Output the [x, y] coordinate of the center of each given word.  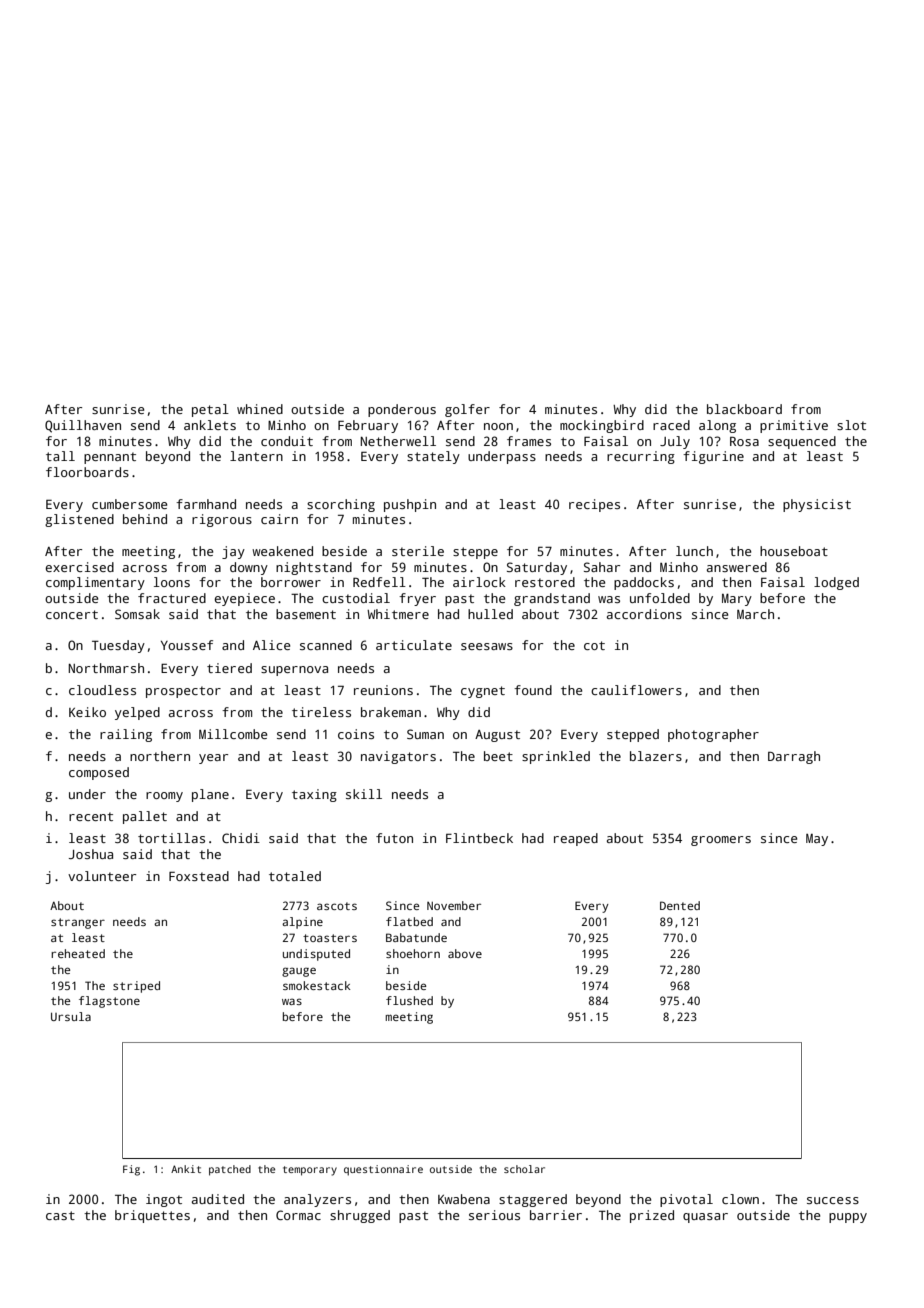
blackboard [744, 409]
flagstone [109, 1002]
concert [72, 614]
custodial [356, 598]
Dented [680, 905]
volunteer [102, 876]
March [755, 614]
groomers [721, 841]
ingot [164, 1200]
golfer [467, 410]
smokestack [317, 985]
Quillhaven [83, 426]
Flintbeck [479, 838]
